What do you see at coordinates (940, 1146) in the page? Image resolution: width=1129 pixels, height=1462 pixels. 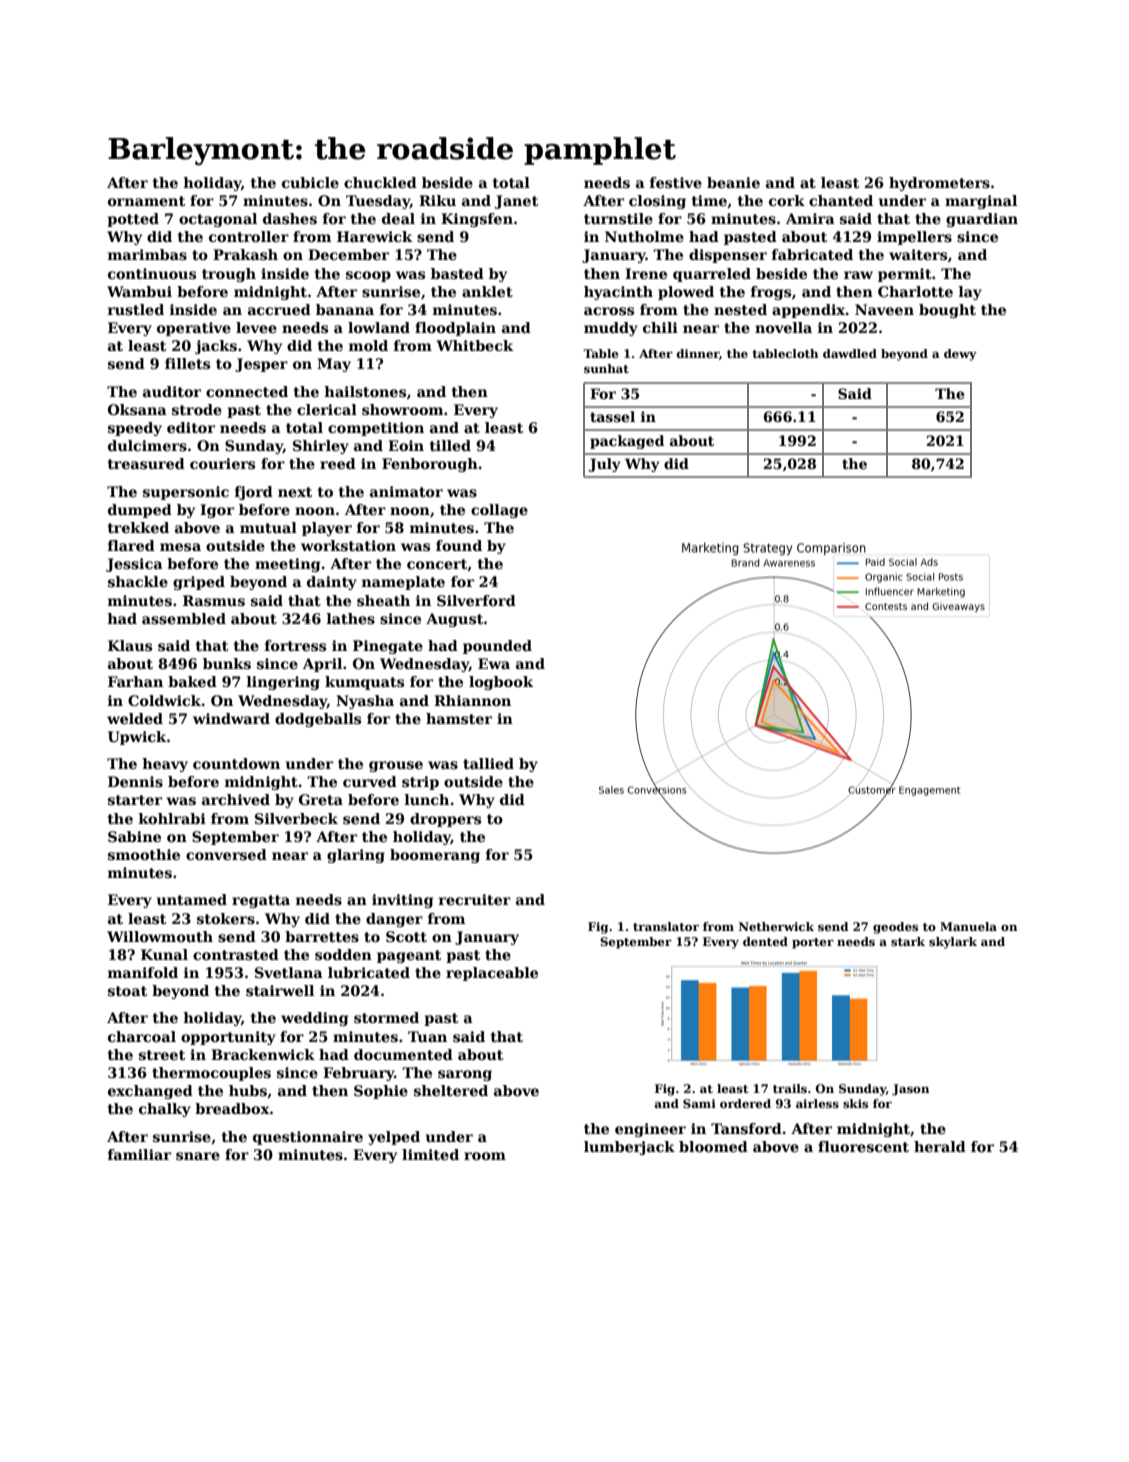 I see `herald` at bounding box center [940, 1146].
